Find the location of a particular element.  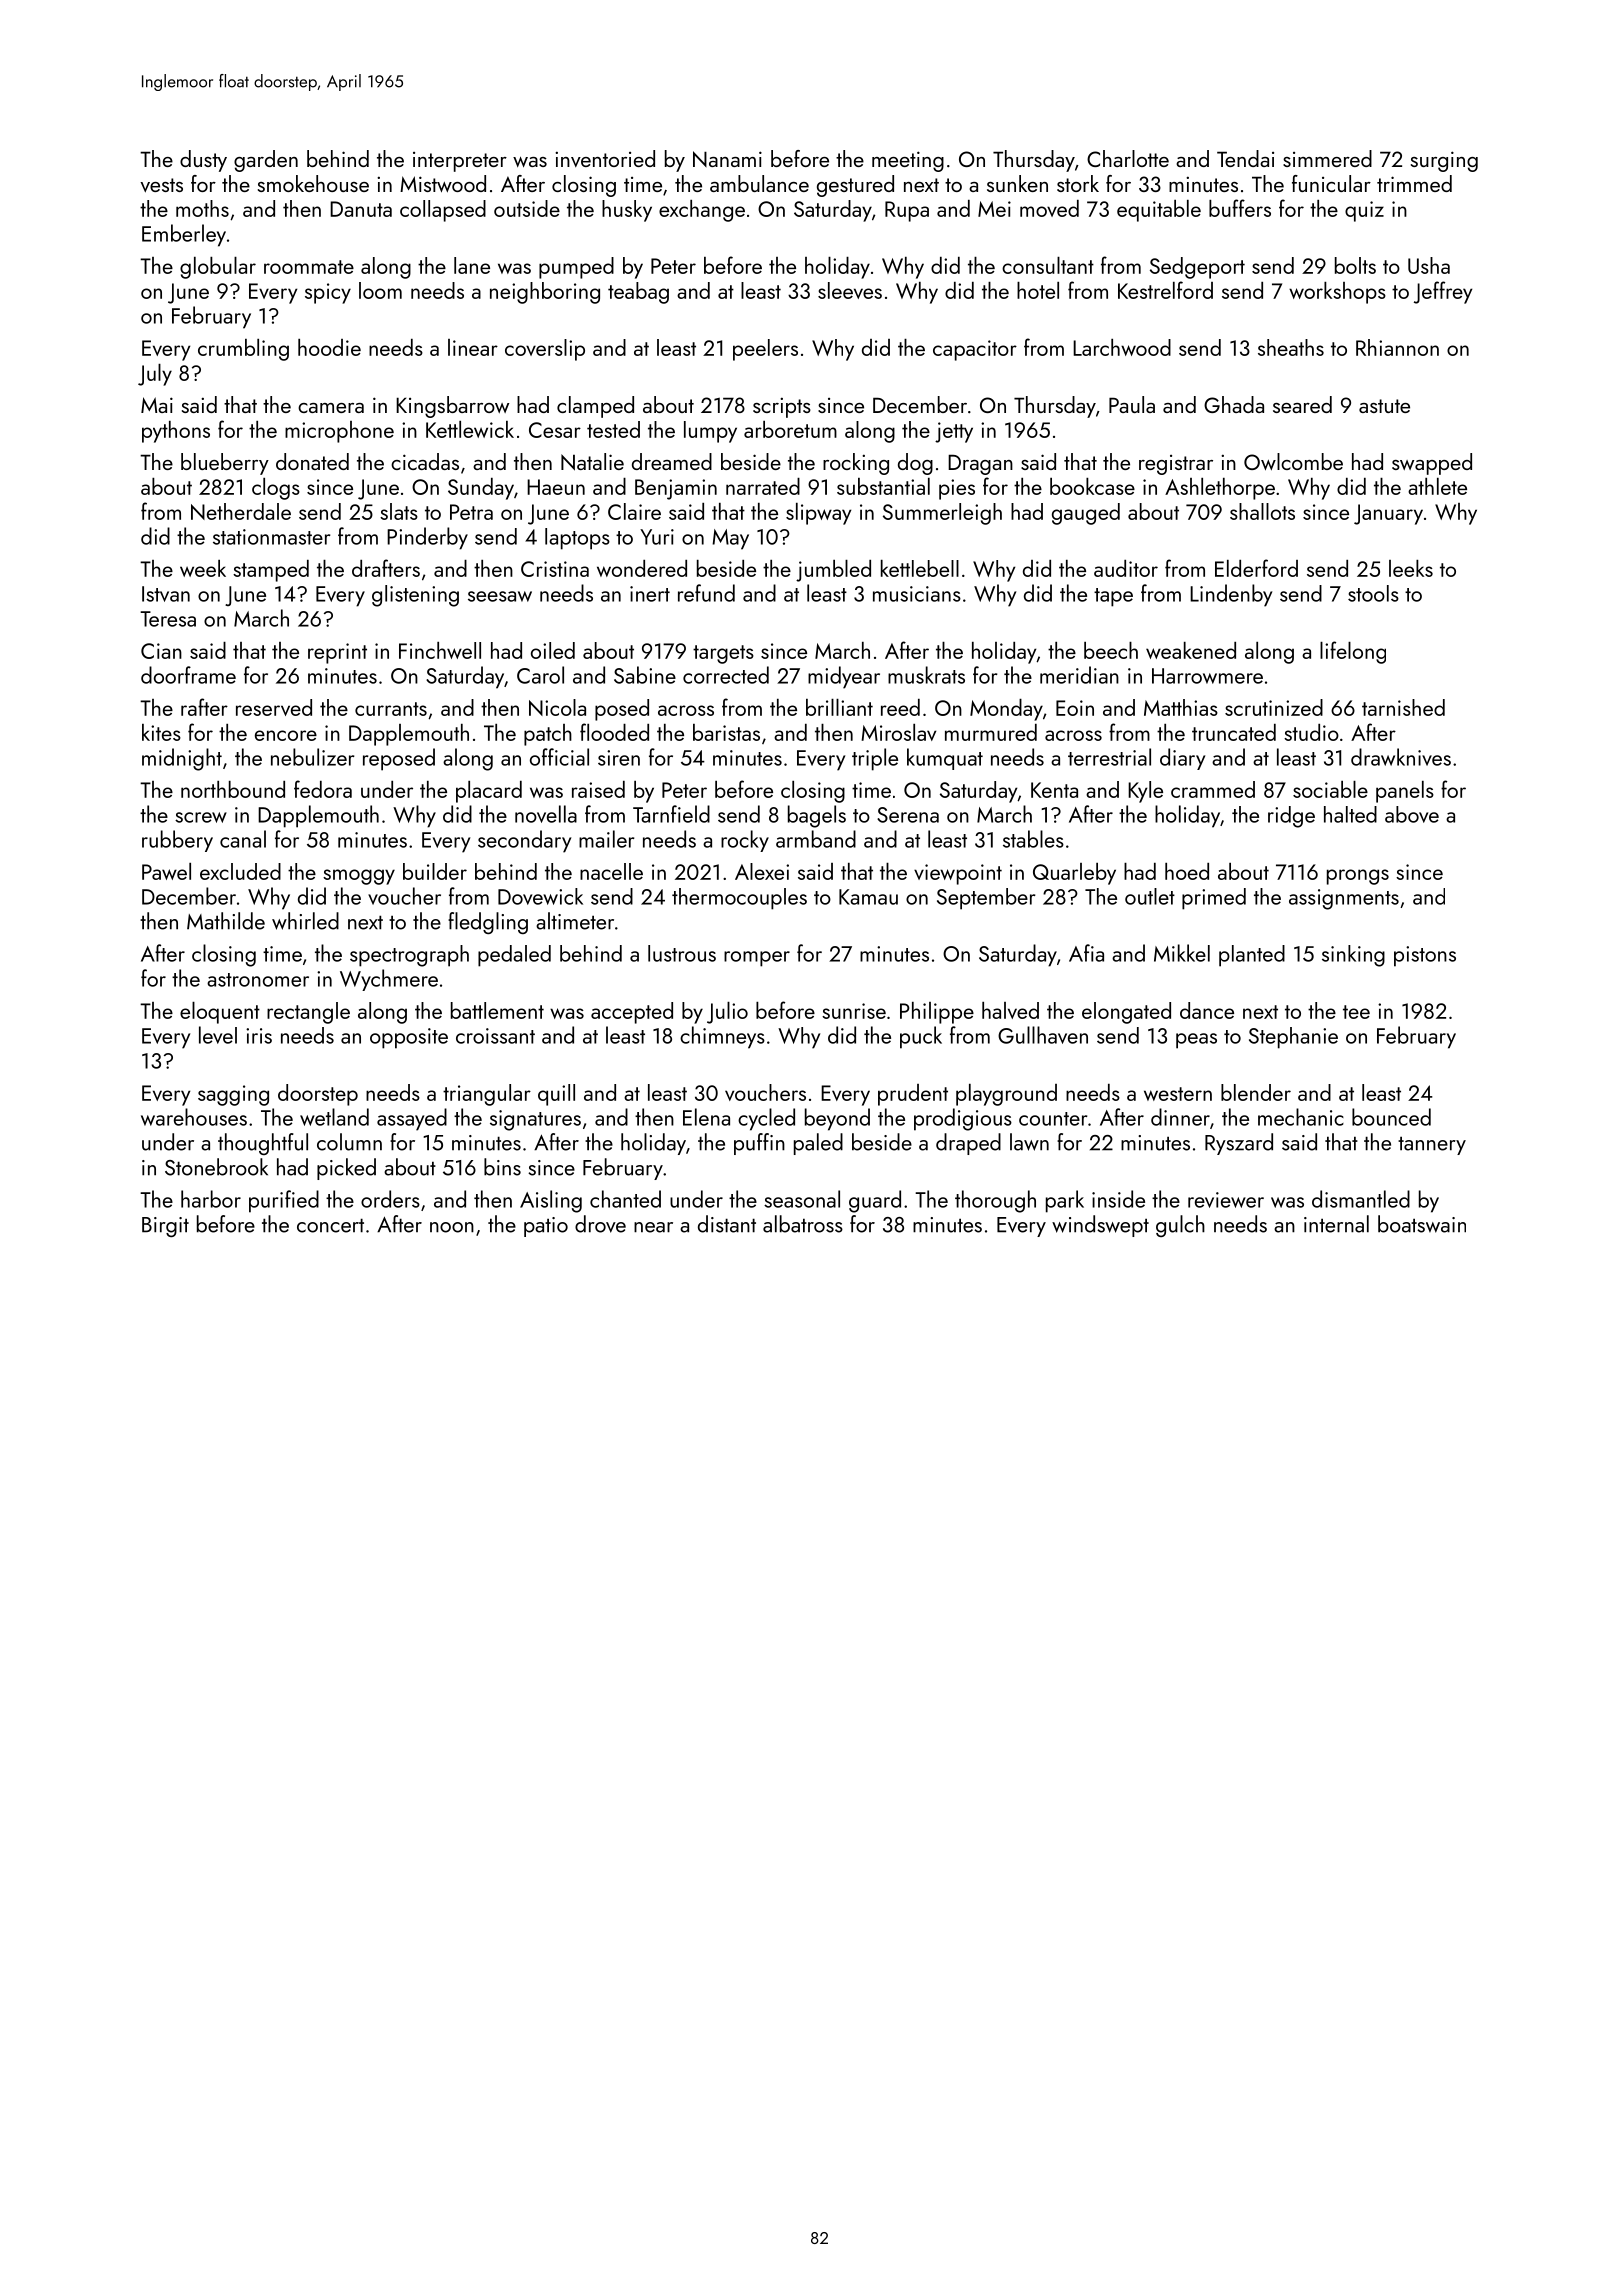

elongated is located at coordinates (1126, 1013).
